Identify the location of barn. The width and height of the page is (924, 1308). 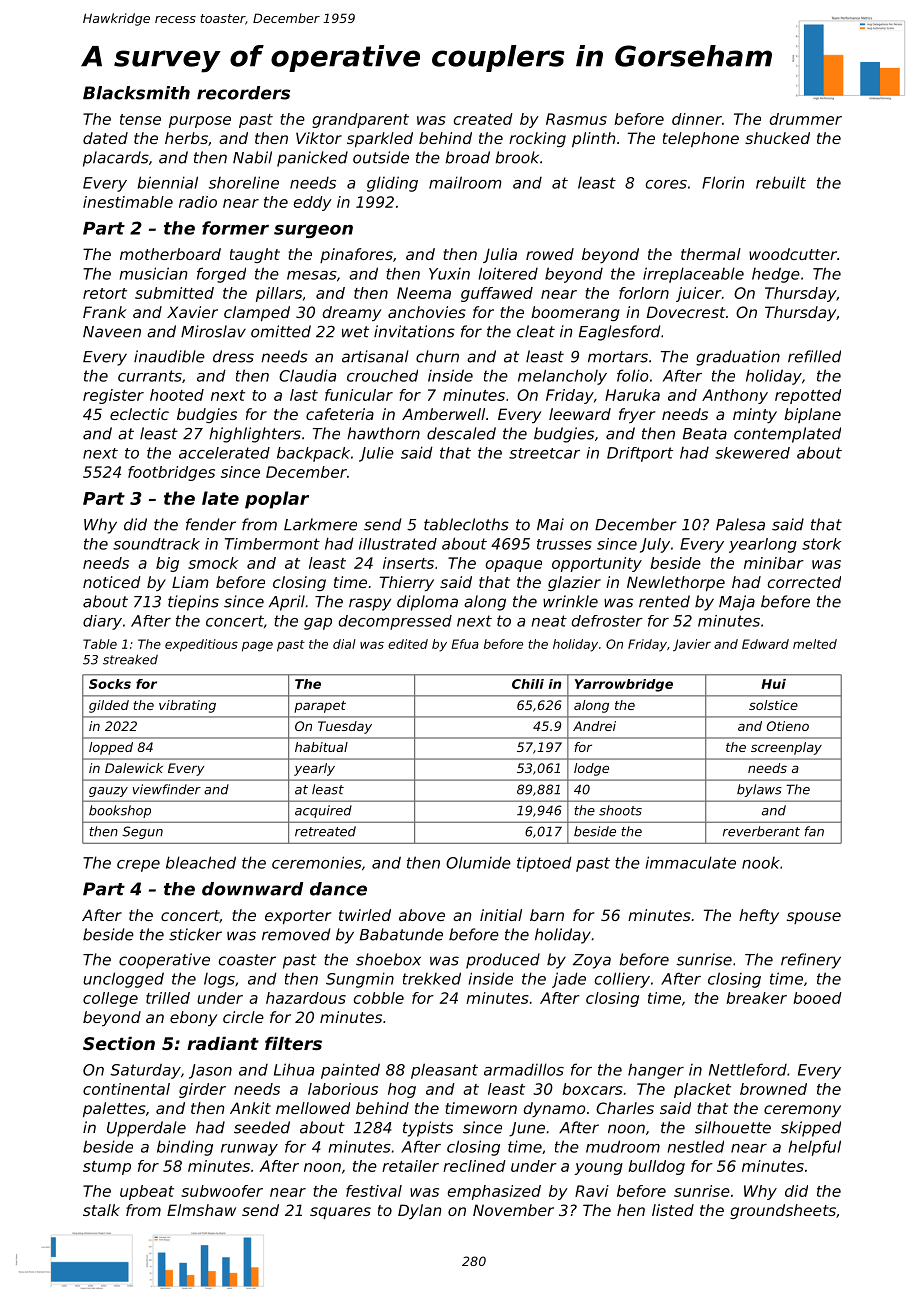
(547, 915).
